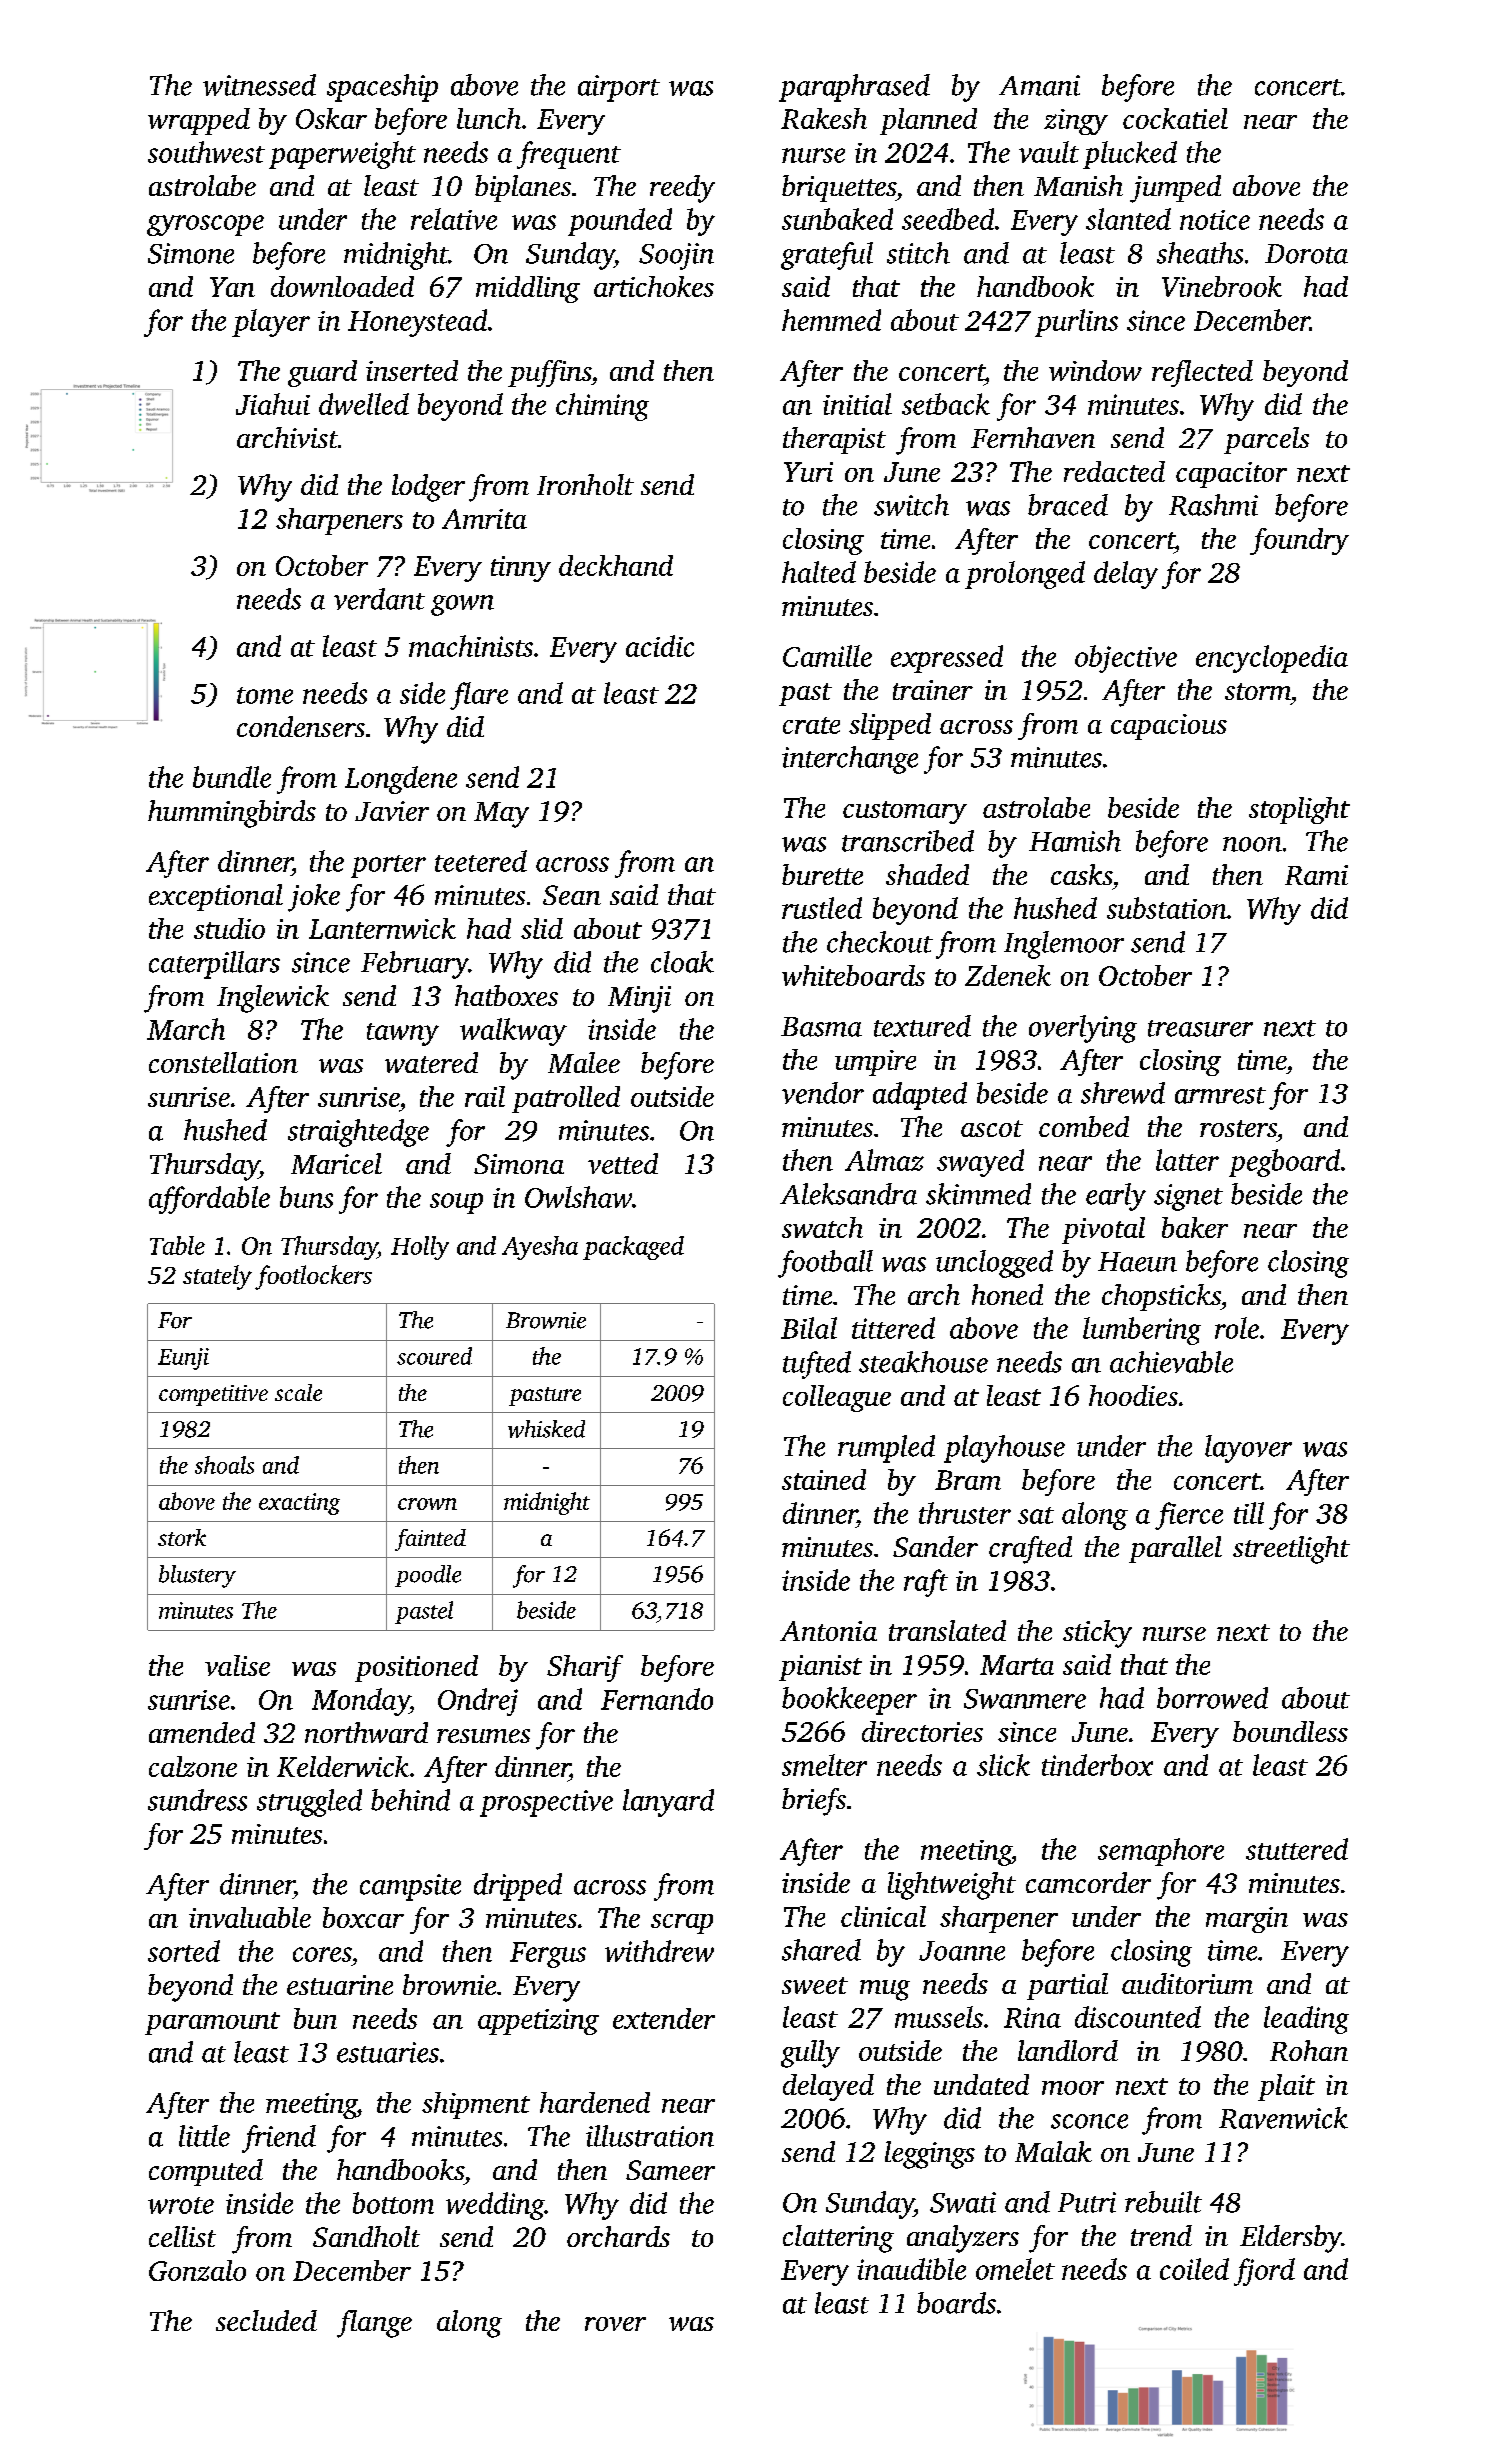  I want to click on borrowed, so click(1212, 1698).
